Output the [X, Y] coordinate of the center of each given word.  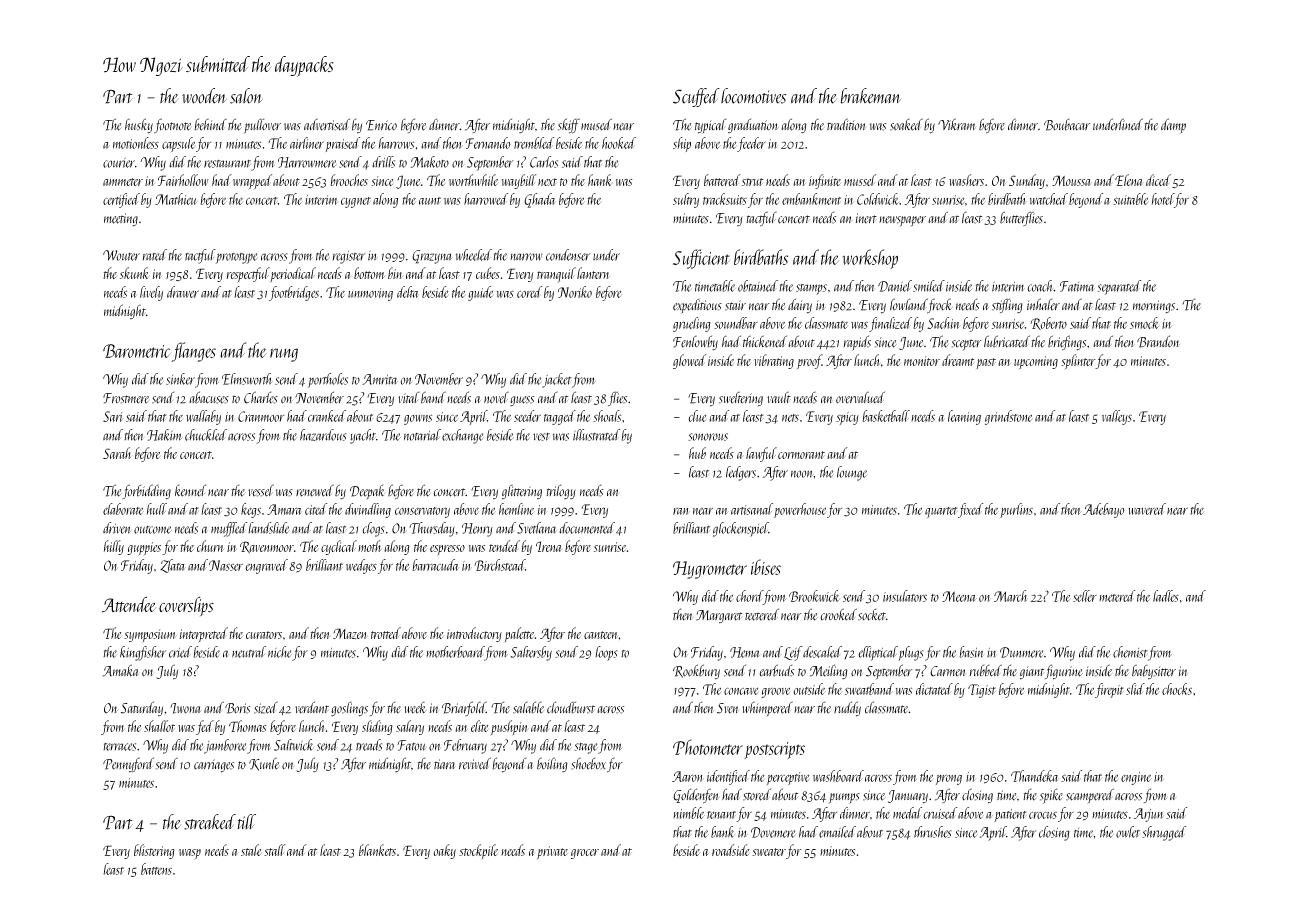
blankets [377, 850]
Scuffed [696, 97]
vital [408, 397]
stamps [811, 289]
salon [246, 96]
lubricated [1007, 341]
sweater [769, 852]
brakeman [870, 96]
